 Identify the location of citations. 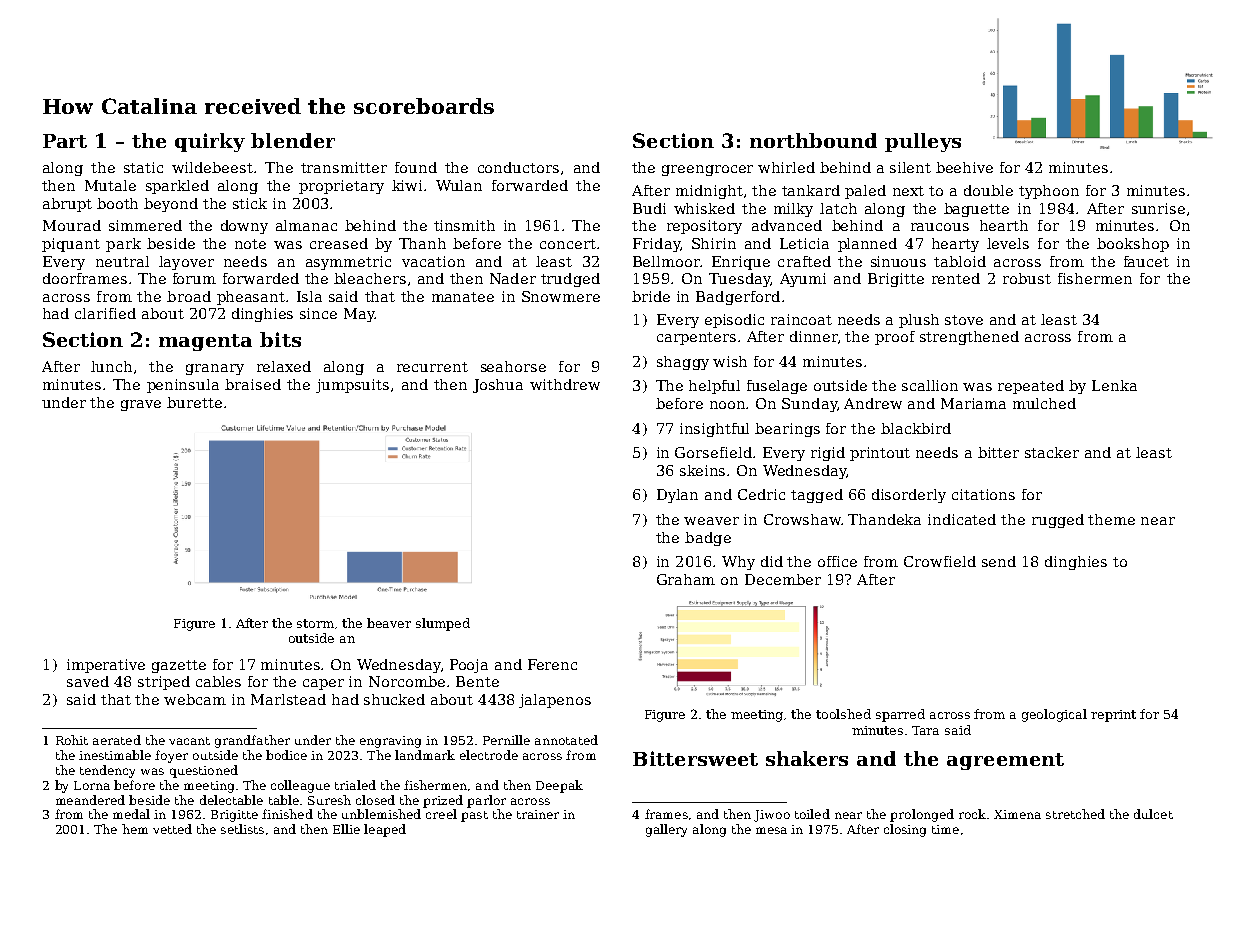
(983, 494).
